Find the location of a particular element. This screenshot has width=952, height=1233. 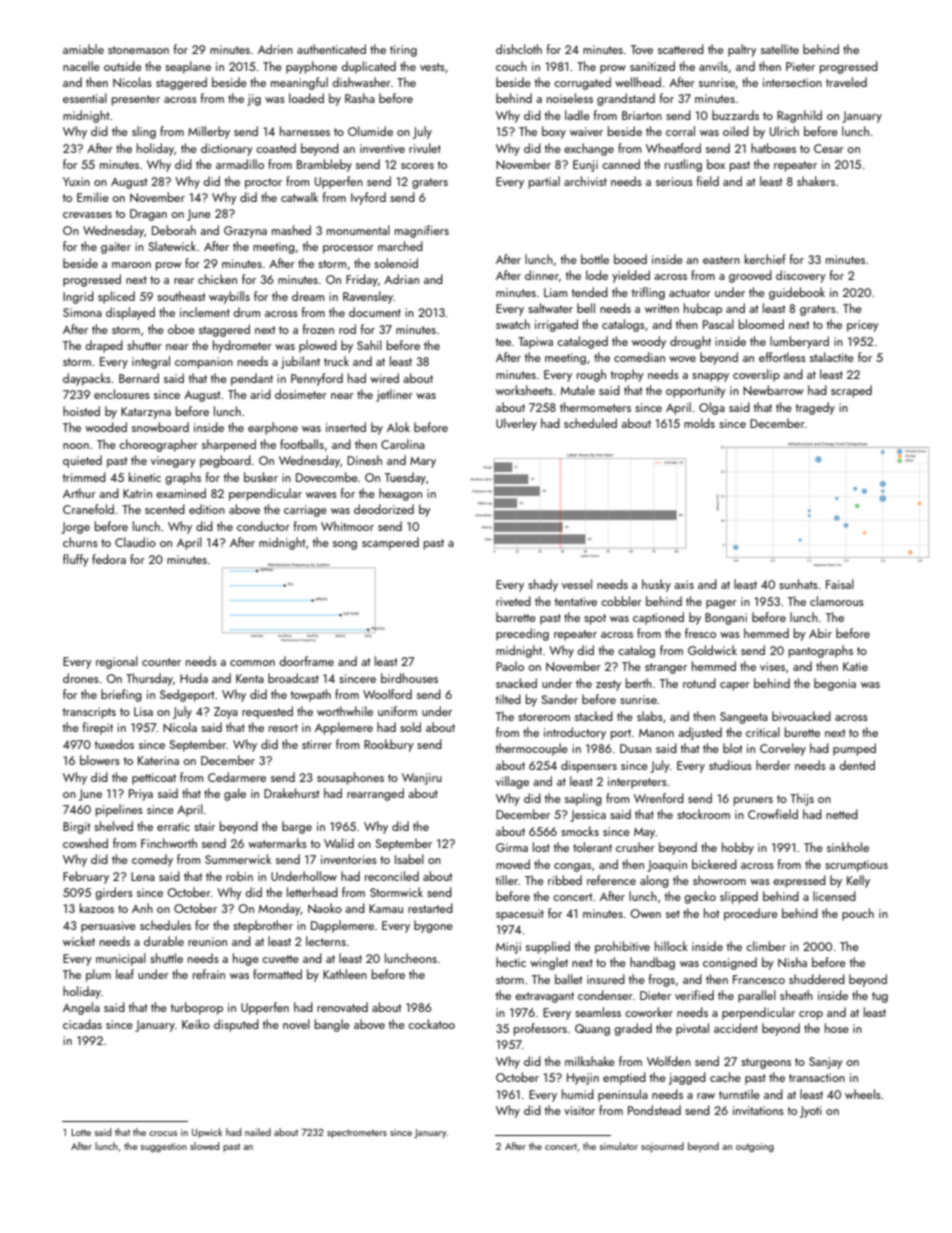

Faisal is located at coordinates (840, 584).
